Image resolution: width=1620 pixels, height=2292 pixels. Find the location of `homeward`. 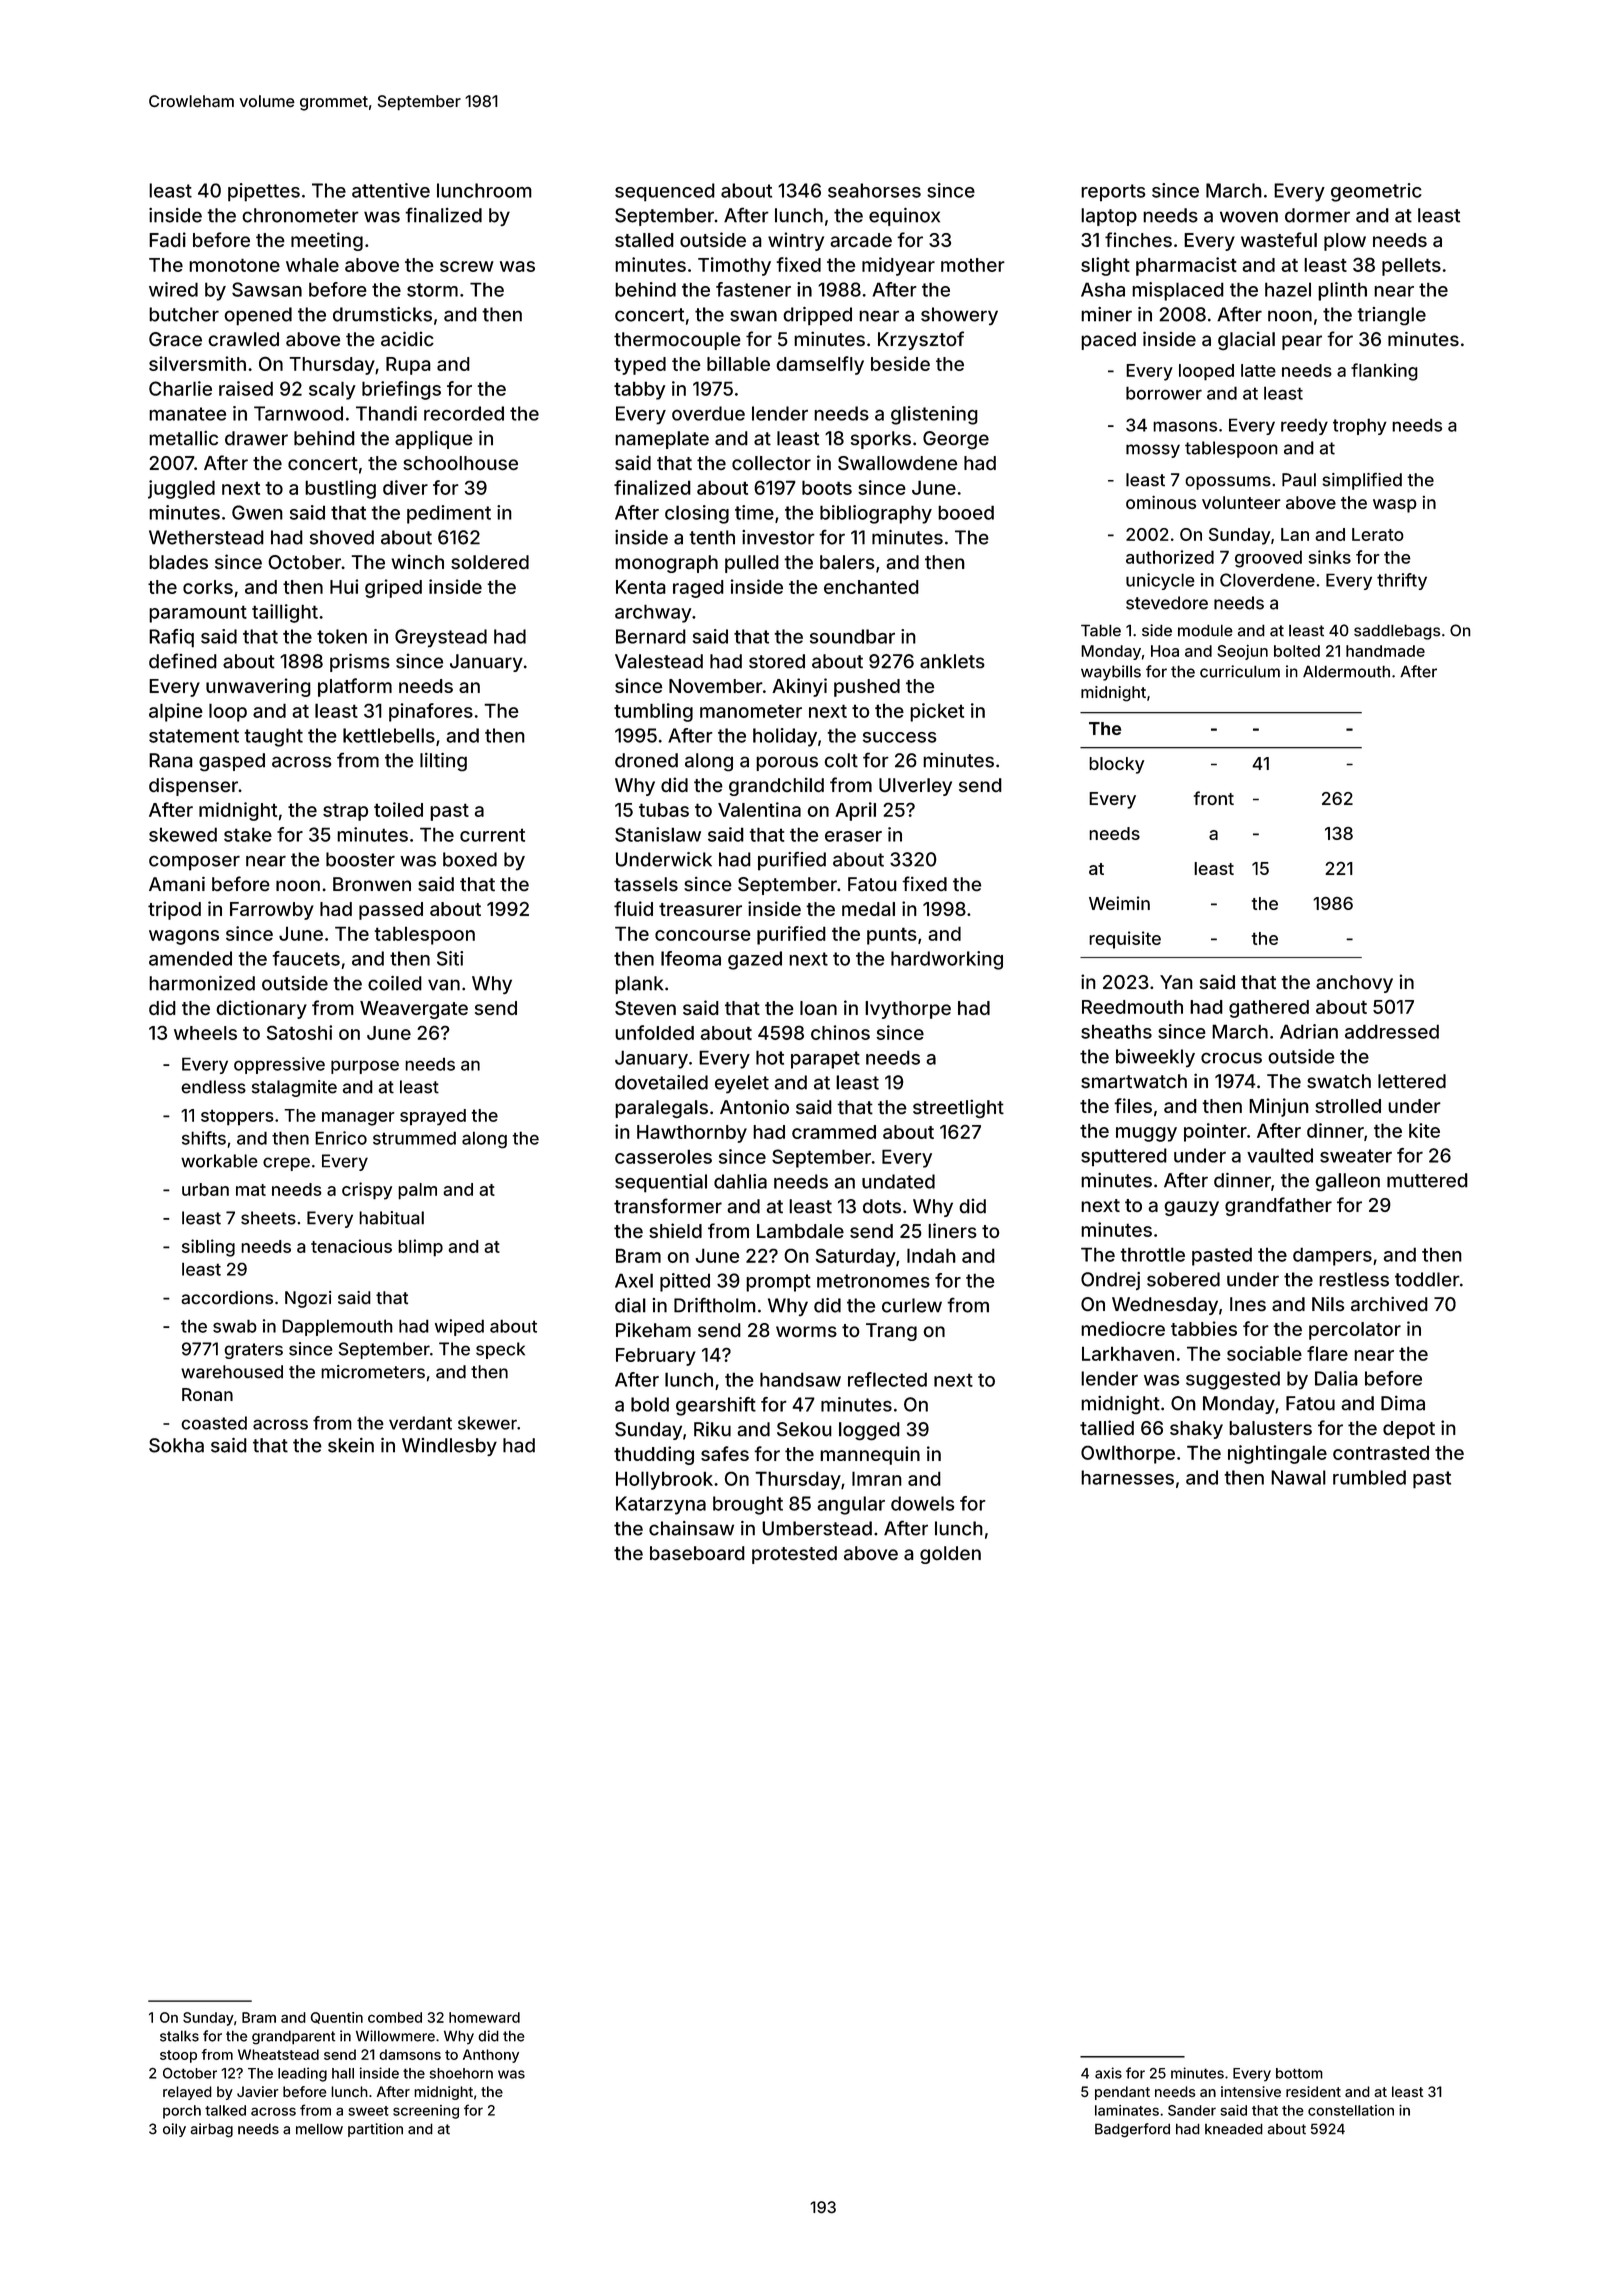

homeward is located at coordinates (484, 2017).
